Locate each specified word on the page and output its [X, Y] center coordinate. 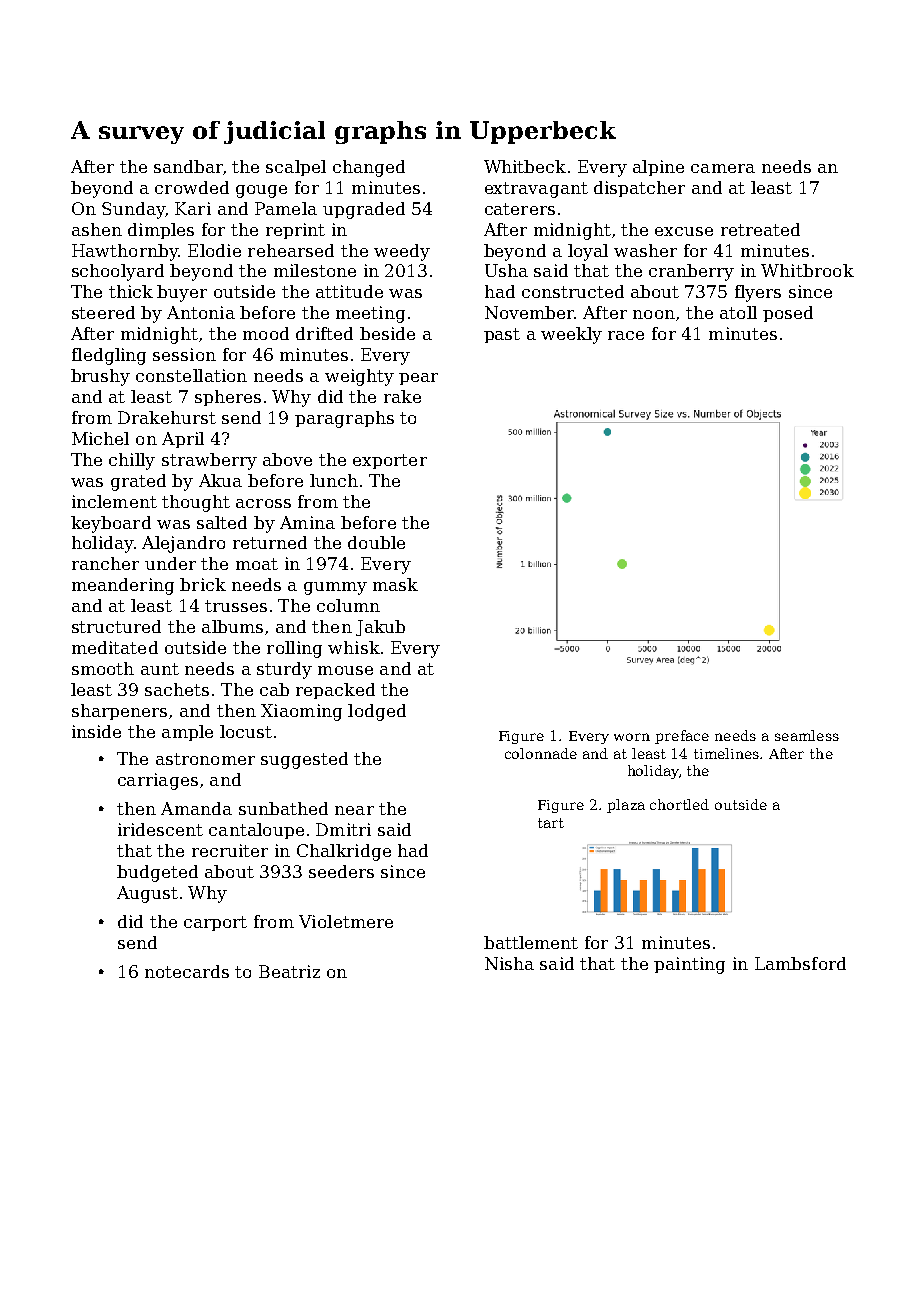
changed [369, 168]
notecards [187, 971]
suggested [304, 760]
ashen [97, 229]
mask [395, 584]
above [287, 459]
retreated [760, 229]
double [376, 542]
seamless [807, 735]
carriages [158, 781]
